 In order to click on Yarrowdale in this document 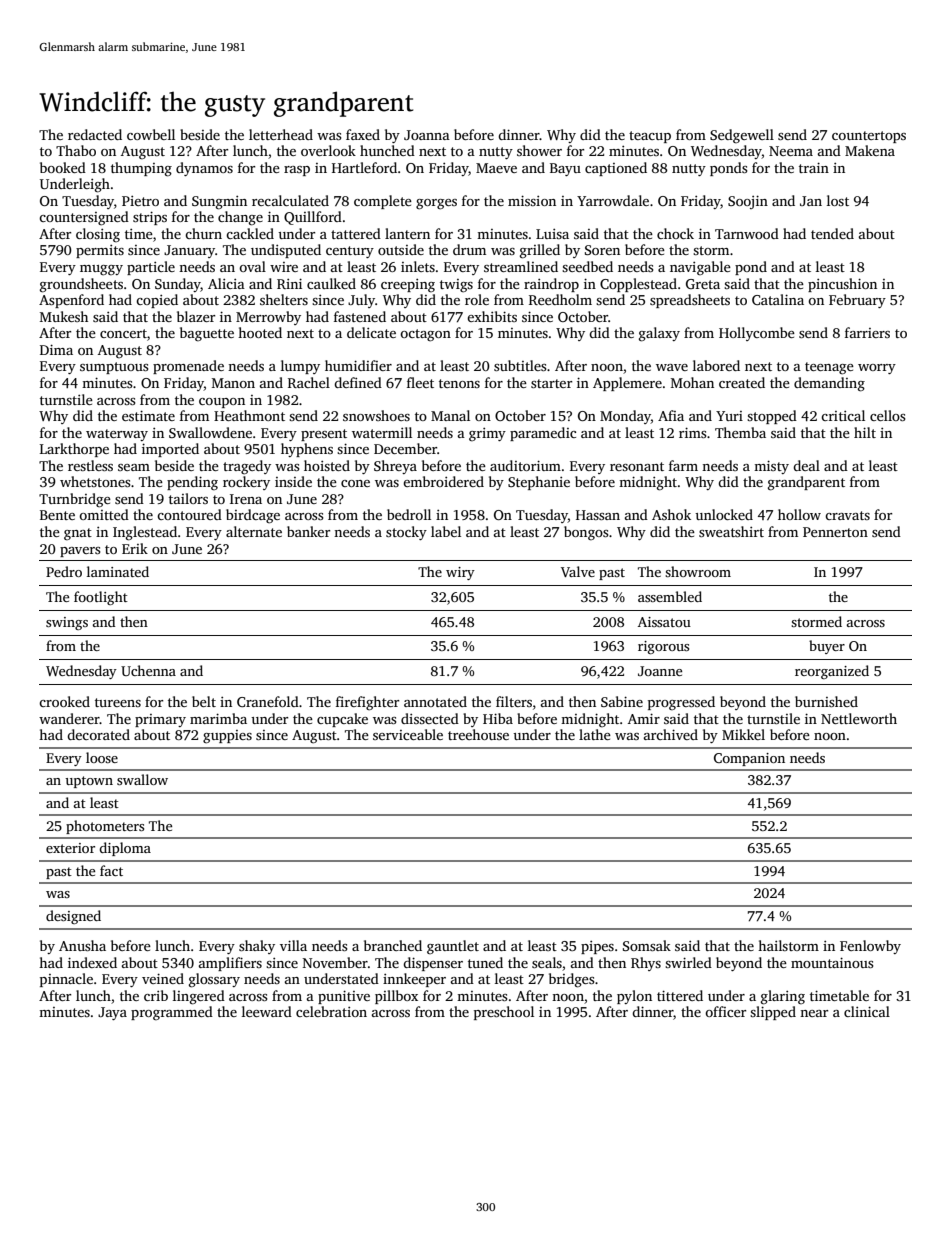, I will do `click(613, 200)`.
